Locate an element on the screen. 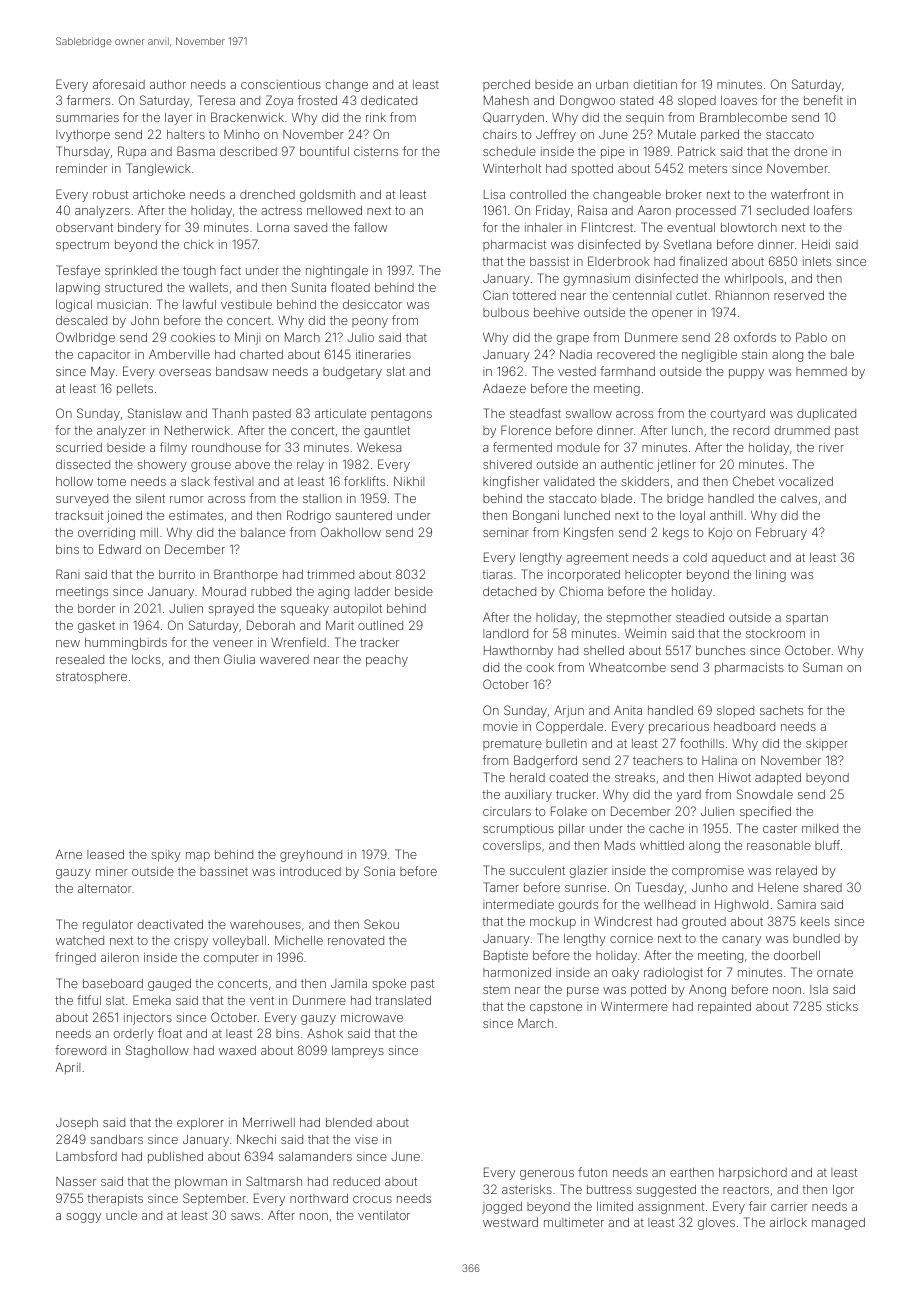 This screenshot has height=1308, width=924. farmers is located at coordinates (88, 100).
